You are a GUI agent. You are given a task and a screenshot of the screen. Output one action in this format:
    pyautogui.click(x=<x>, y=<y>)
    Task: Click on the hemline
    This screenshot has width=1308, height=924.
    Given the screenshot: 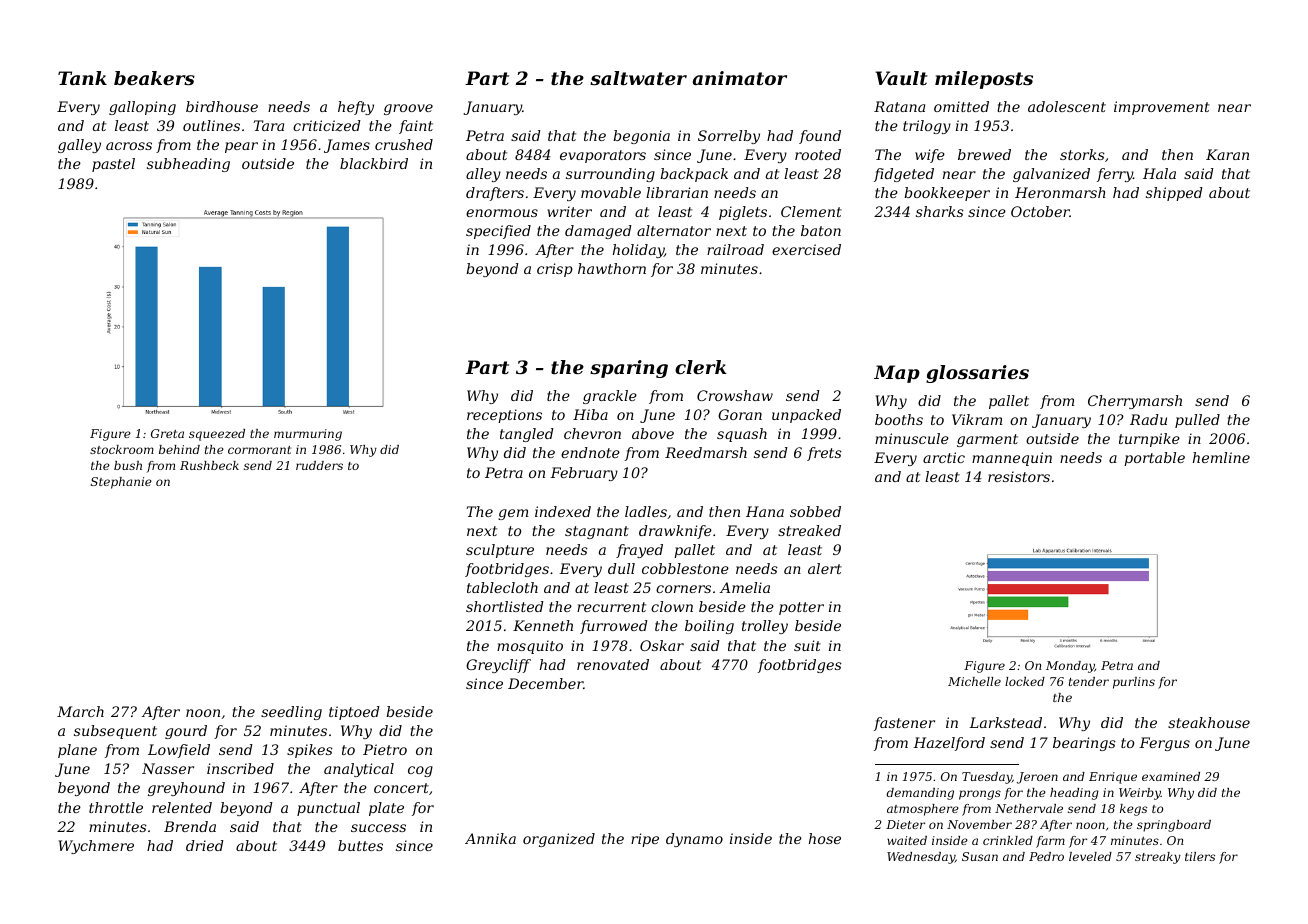 What is the action you would take?
    pyautogui.click(x=1221, y=457)
